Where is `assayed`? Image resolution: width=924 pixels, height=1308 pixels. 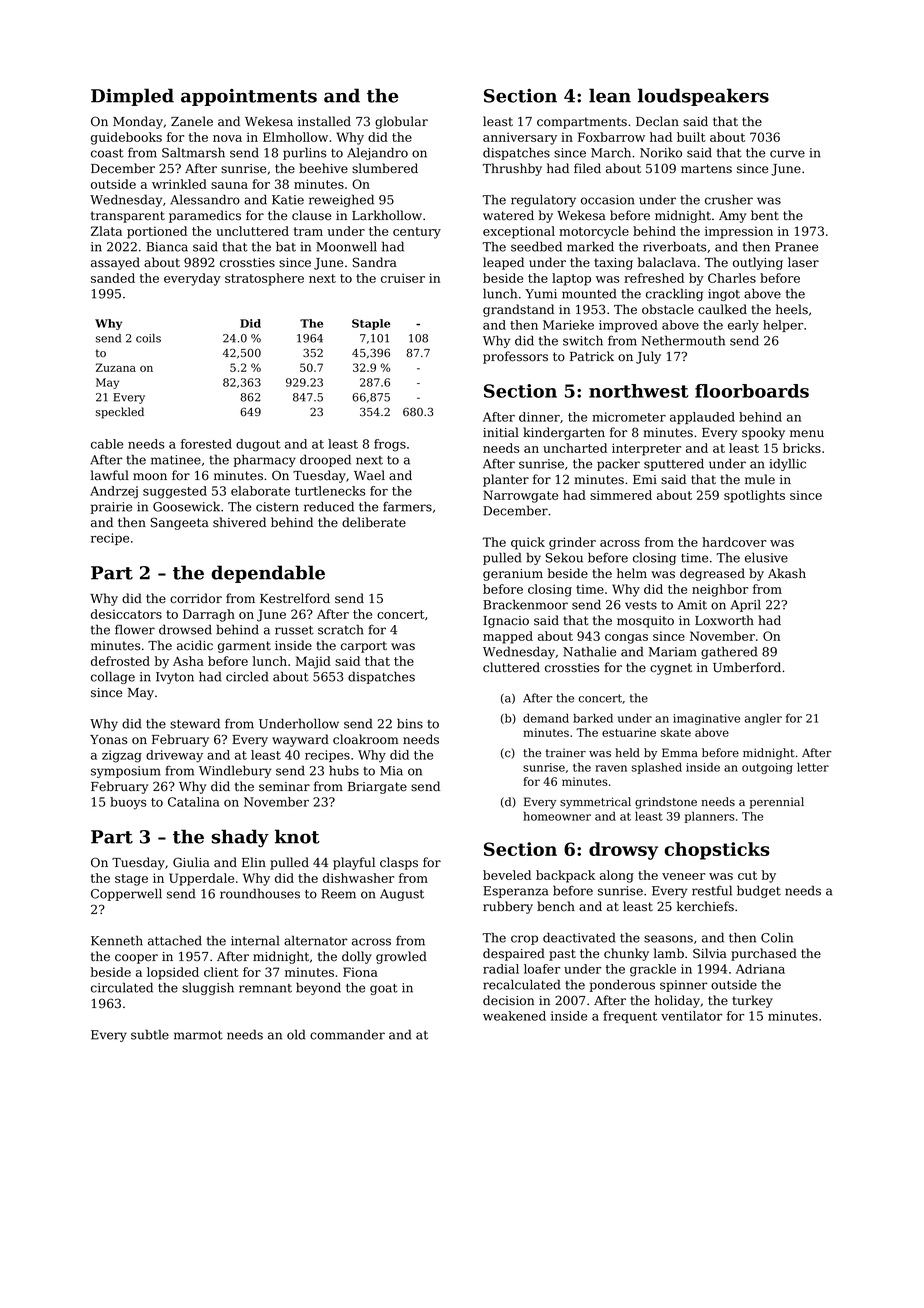
assayed is located at coordinates (115, 263).
